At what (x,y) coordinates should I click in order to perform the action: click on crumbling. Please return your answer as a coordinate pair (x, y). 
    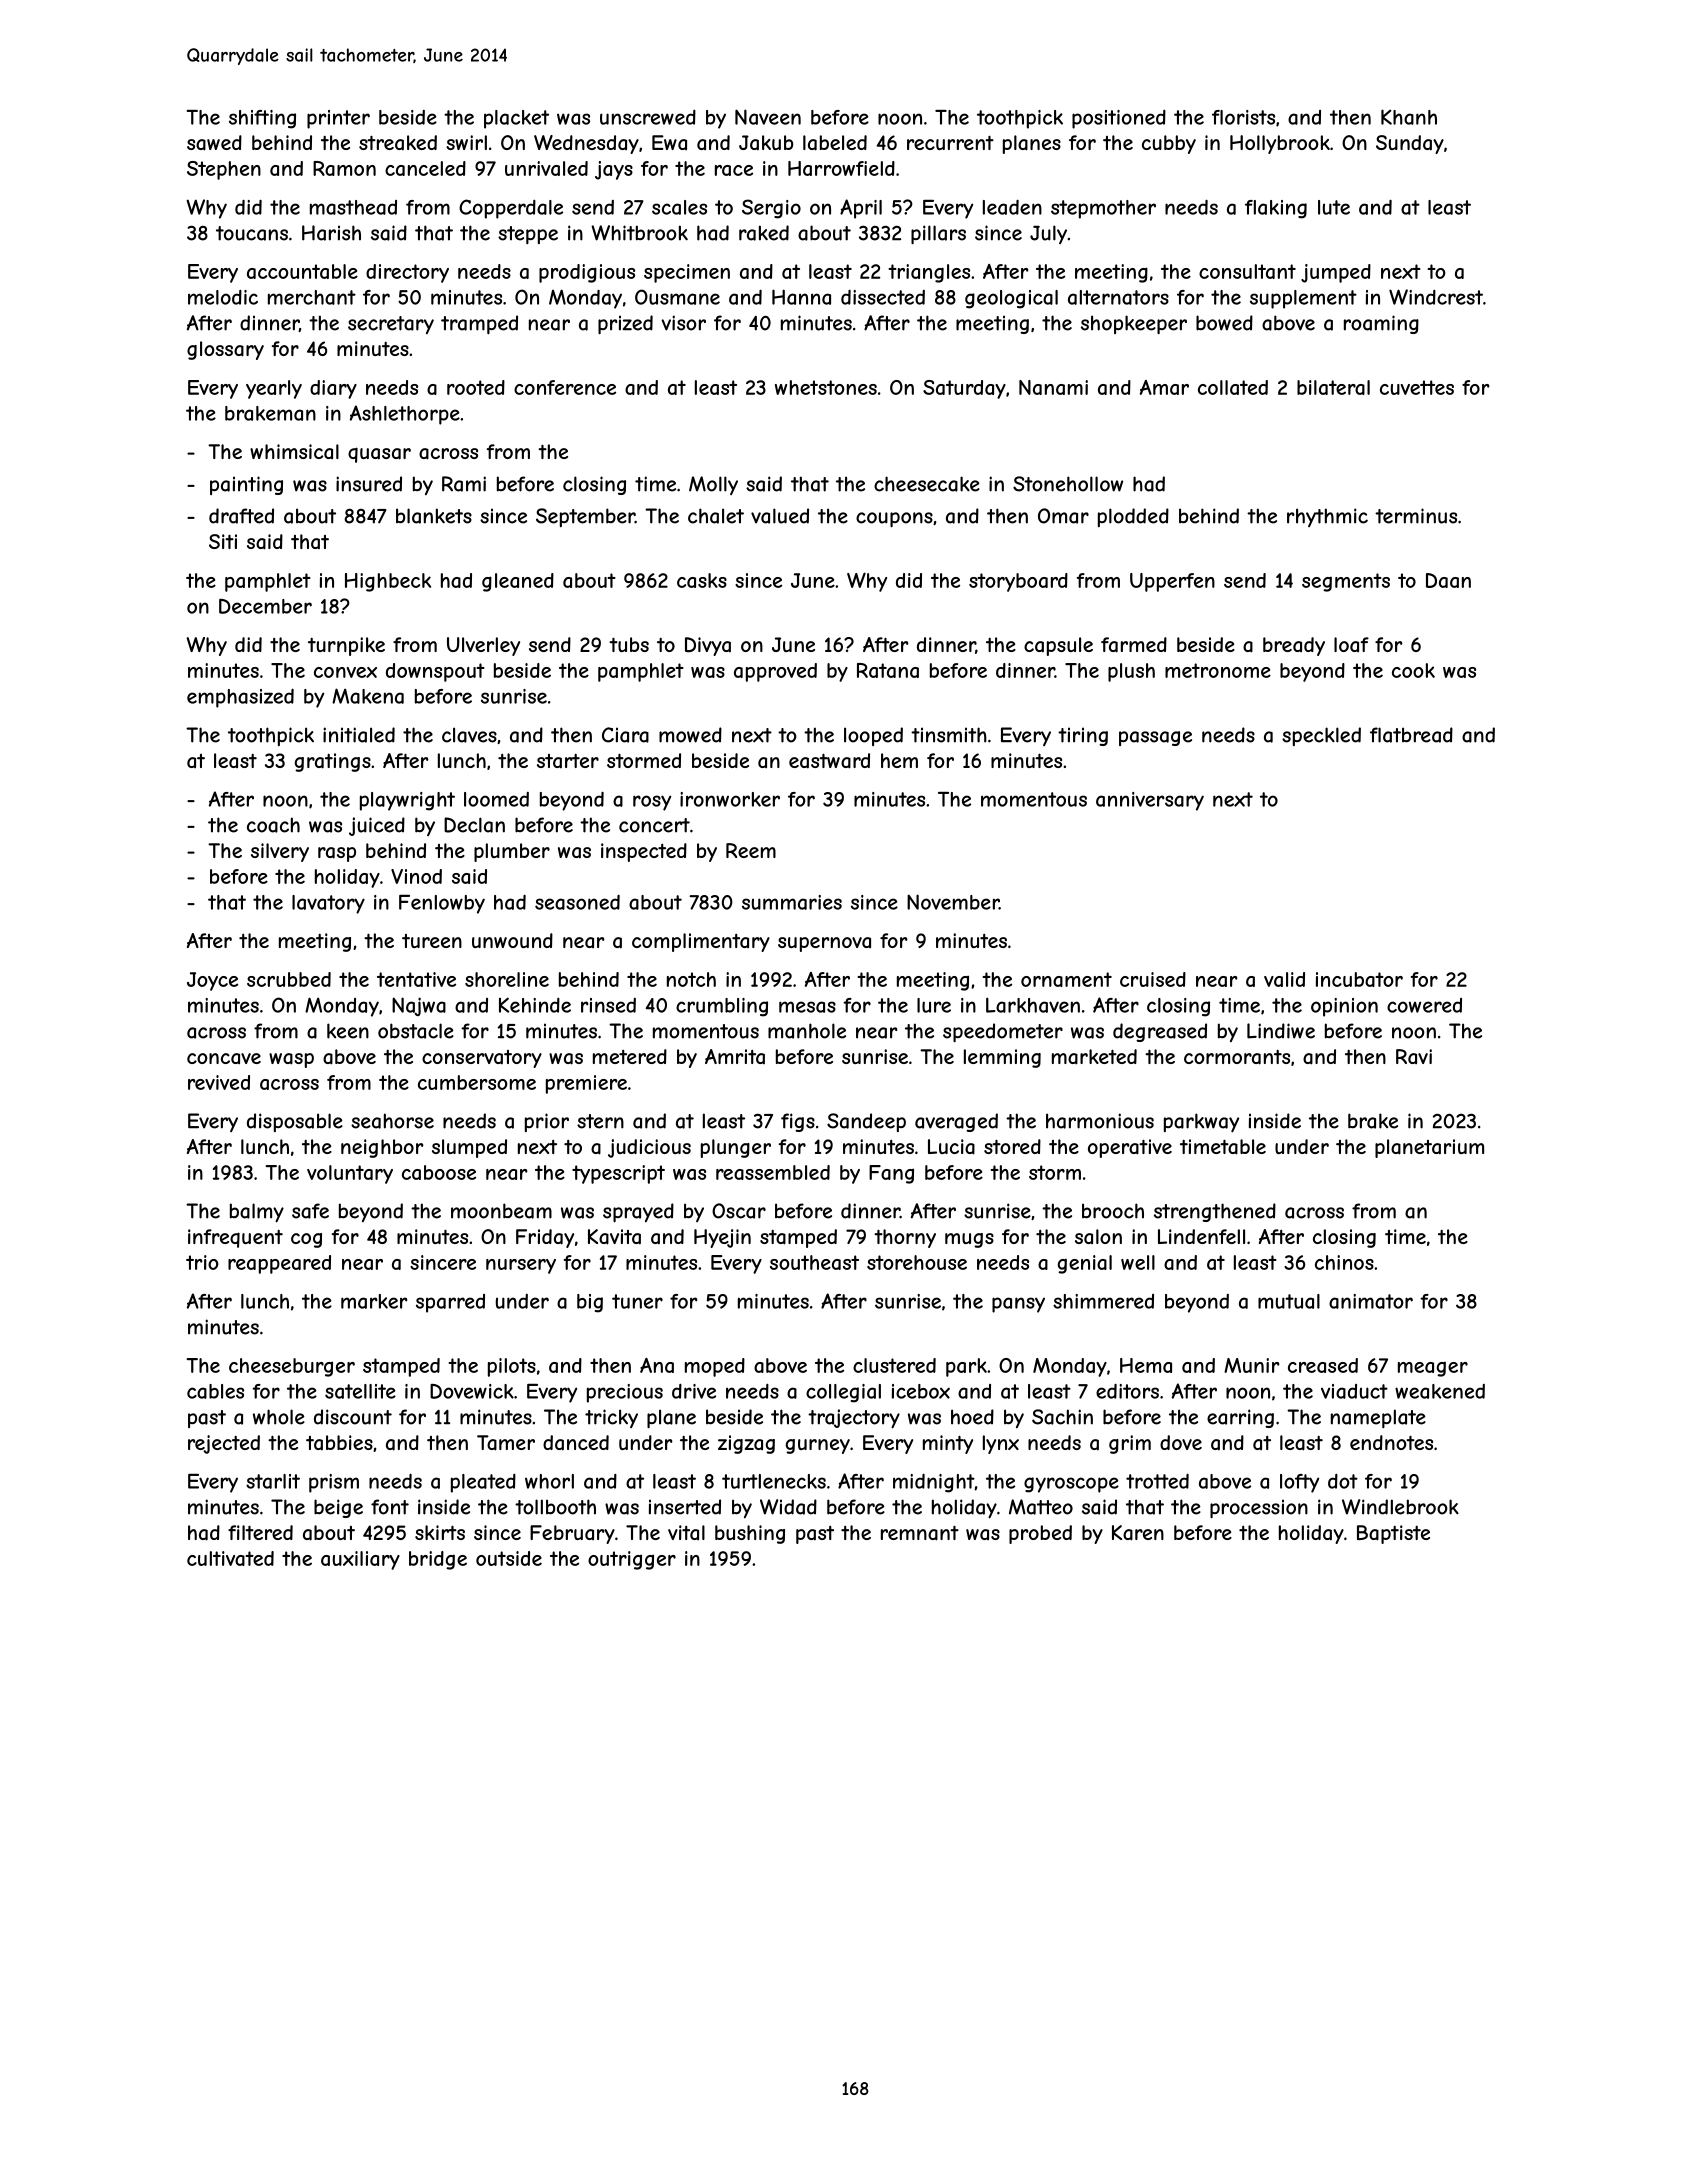
    Looking at the image, I should click on (722, 1007).
